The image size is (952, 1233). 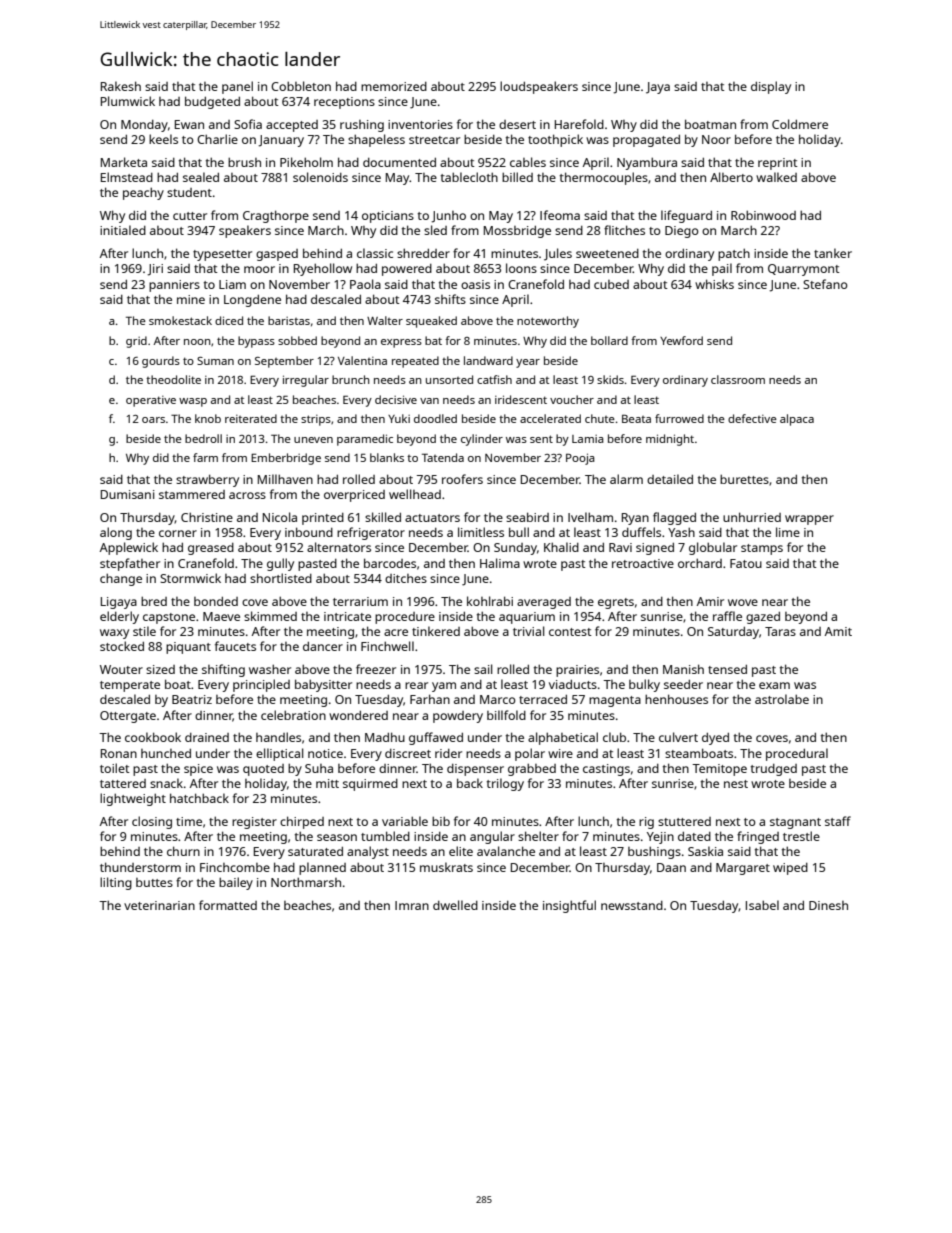 I want to click on veterinarian, so click(x=159, y=905).
